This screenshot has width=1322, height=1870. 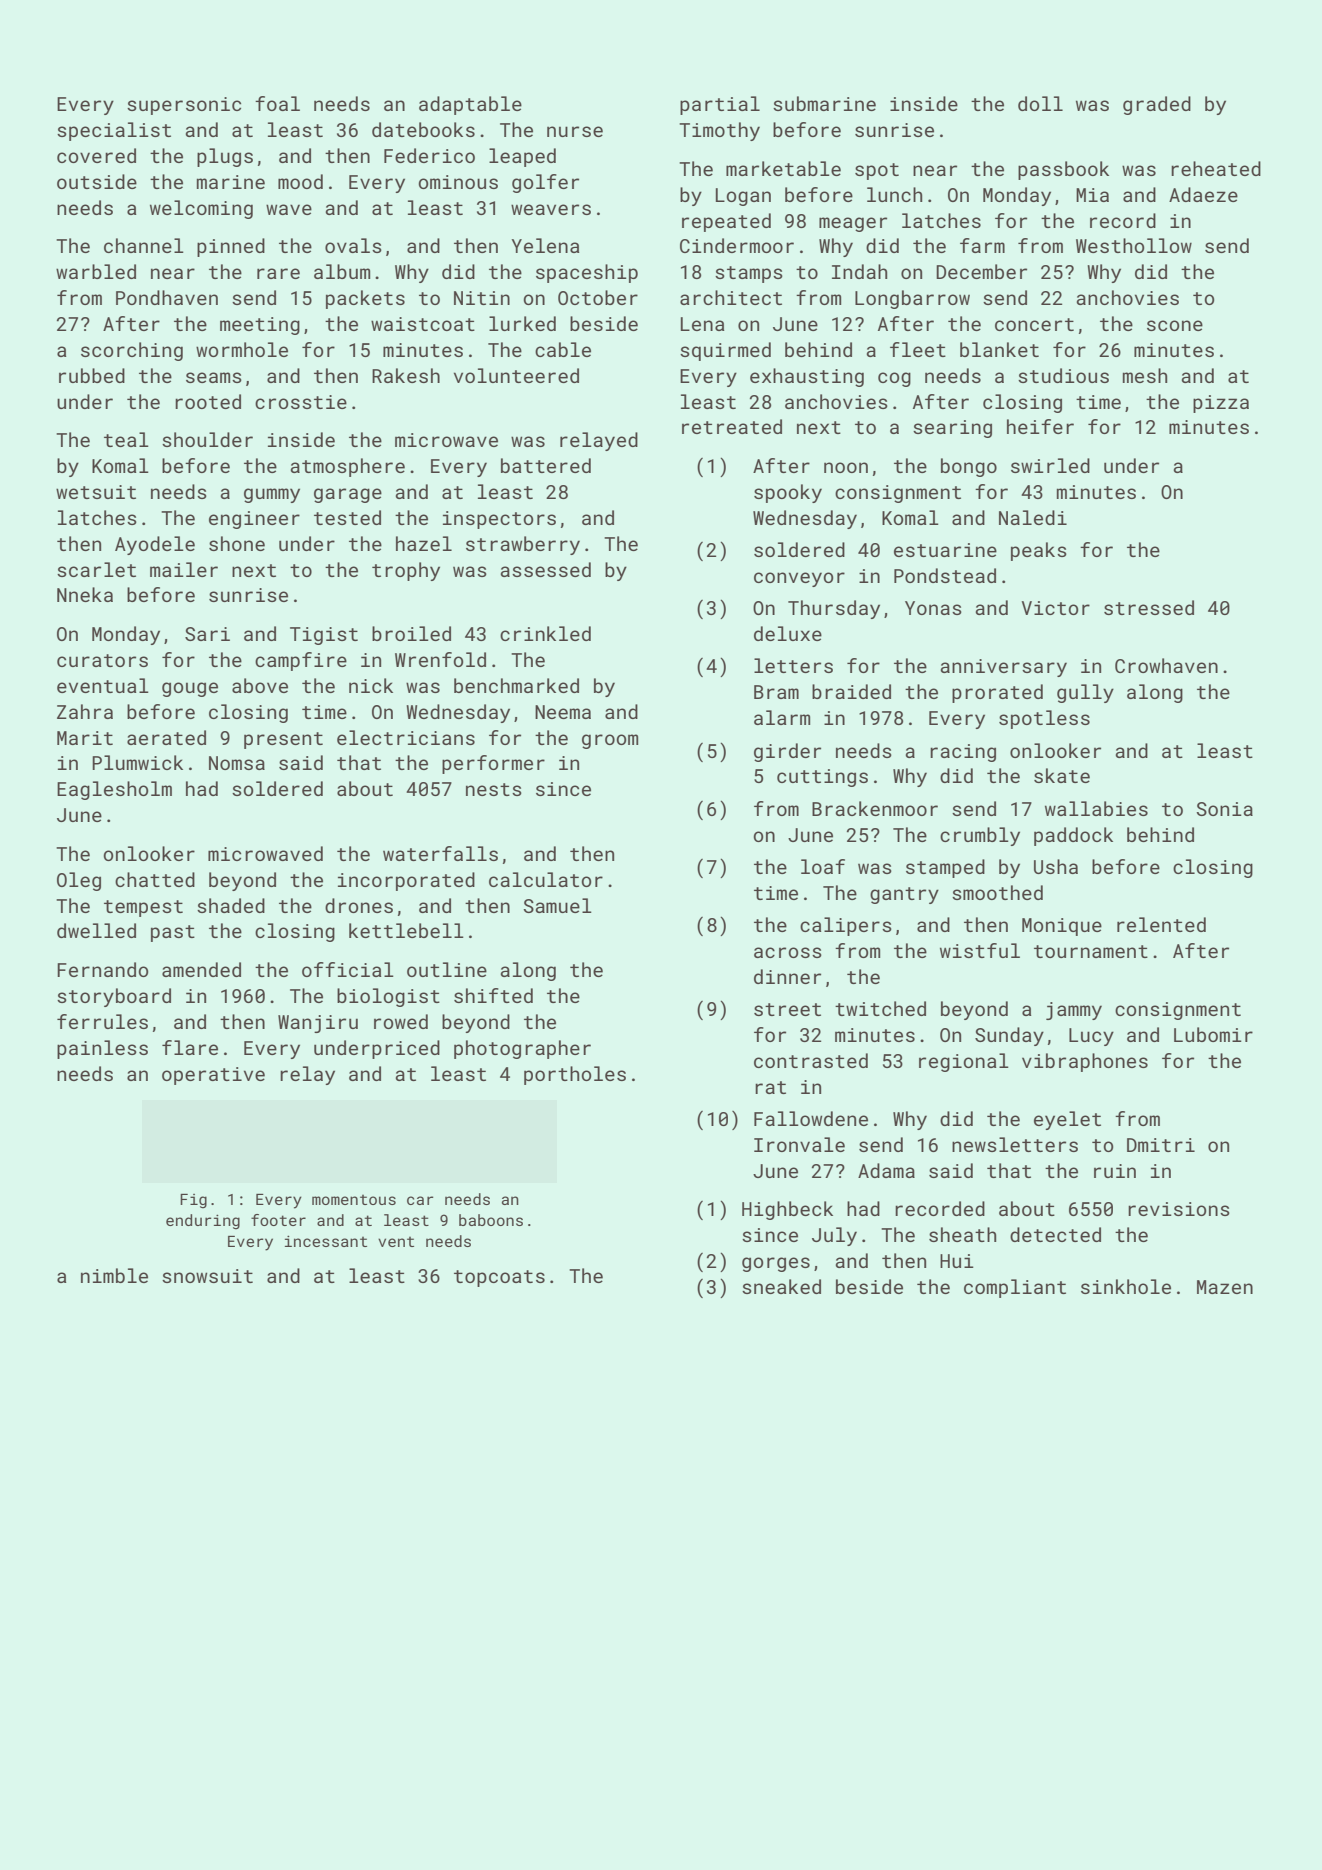 I want to click on Crowhaven, so click(x=1166, y=665).
